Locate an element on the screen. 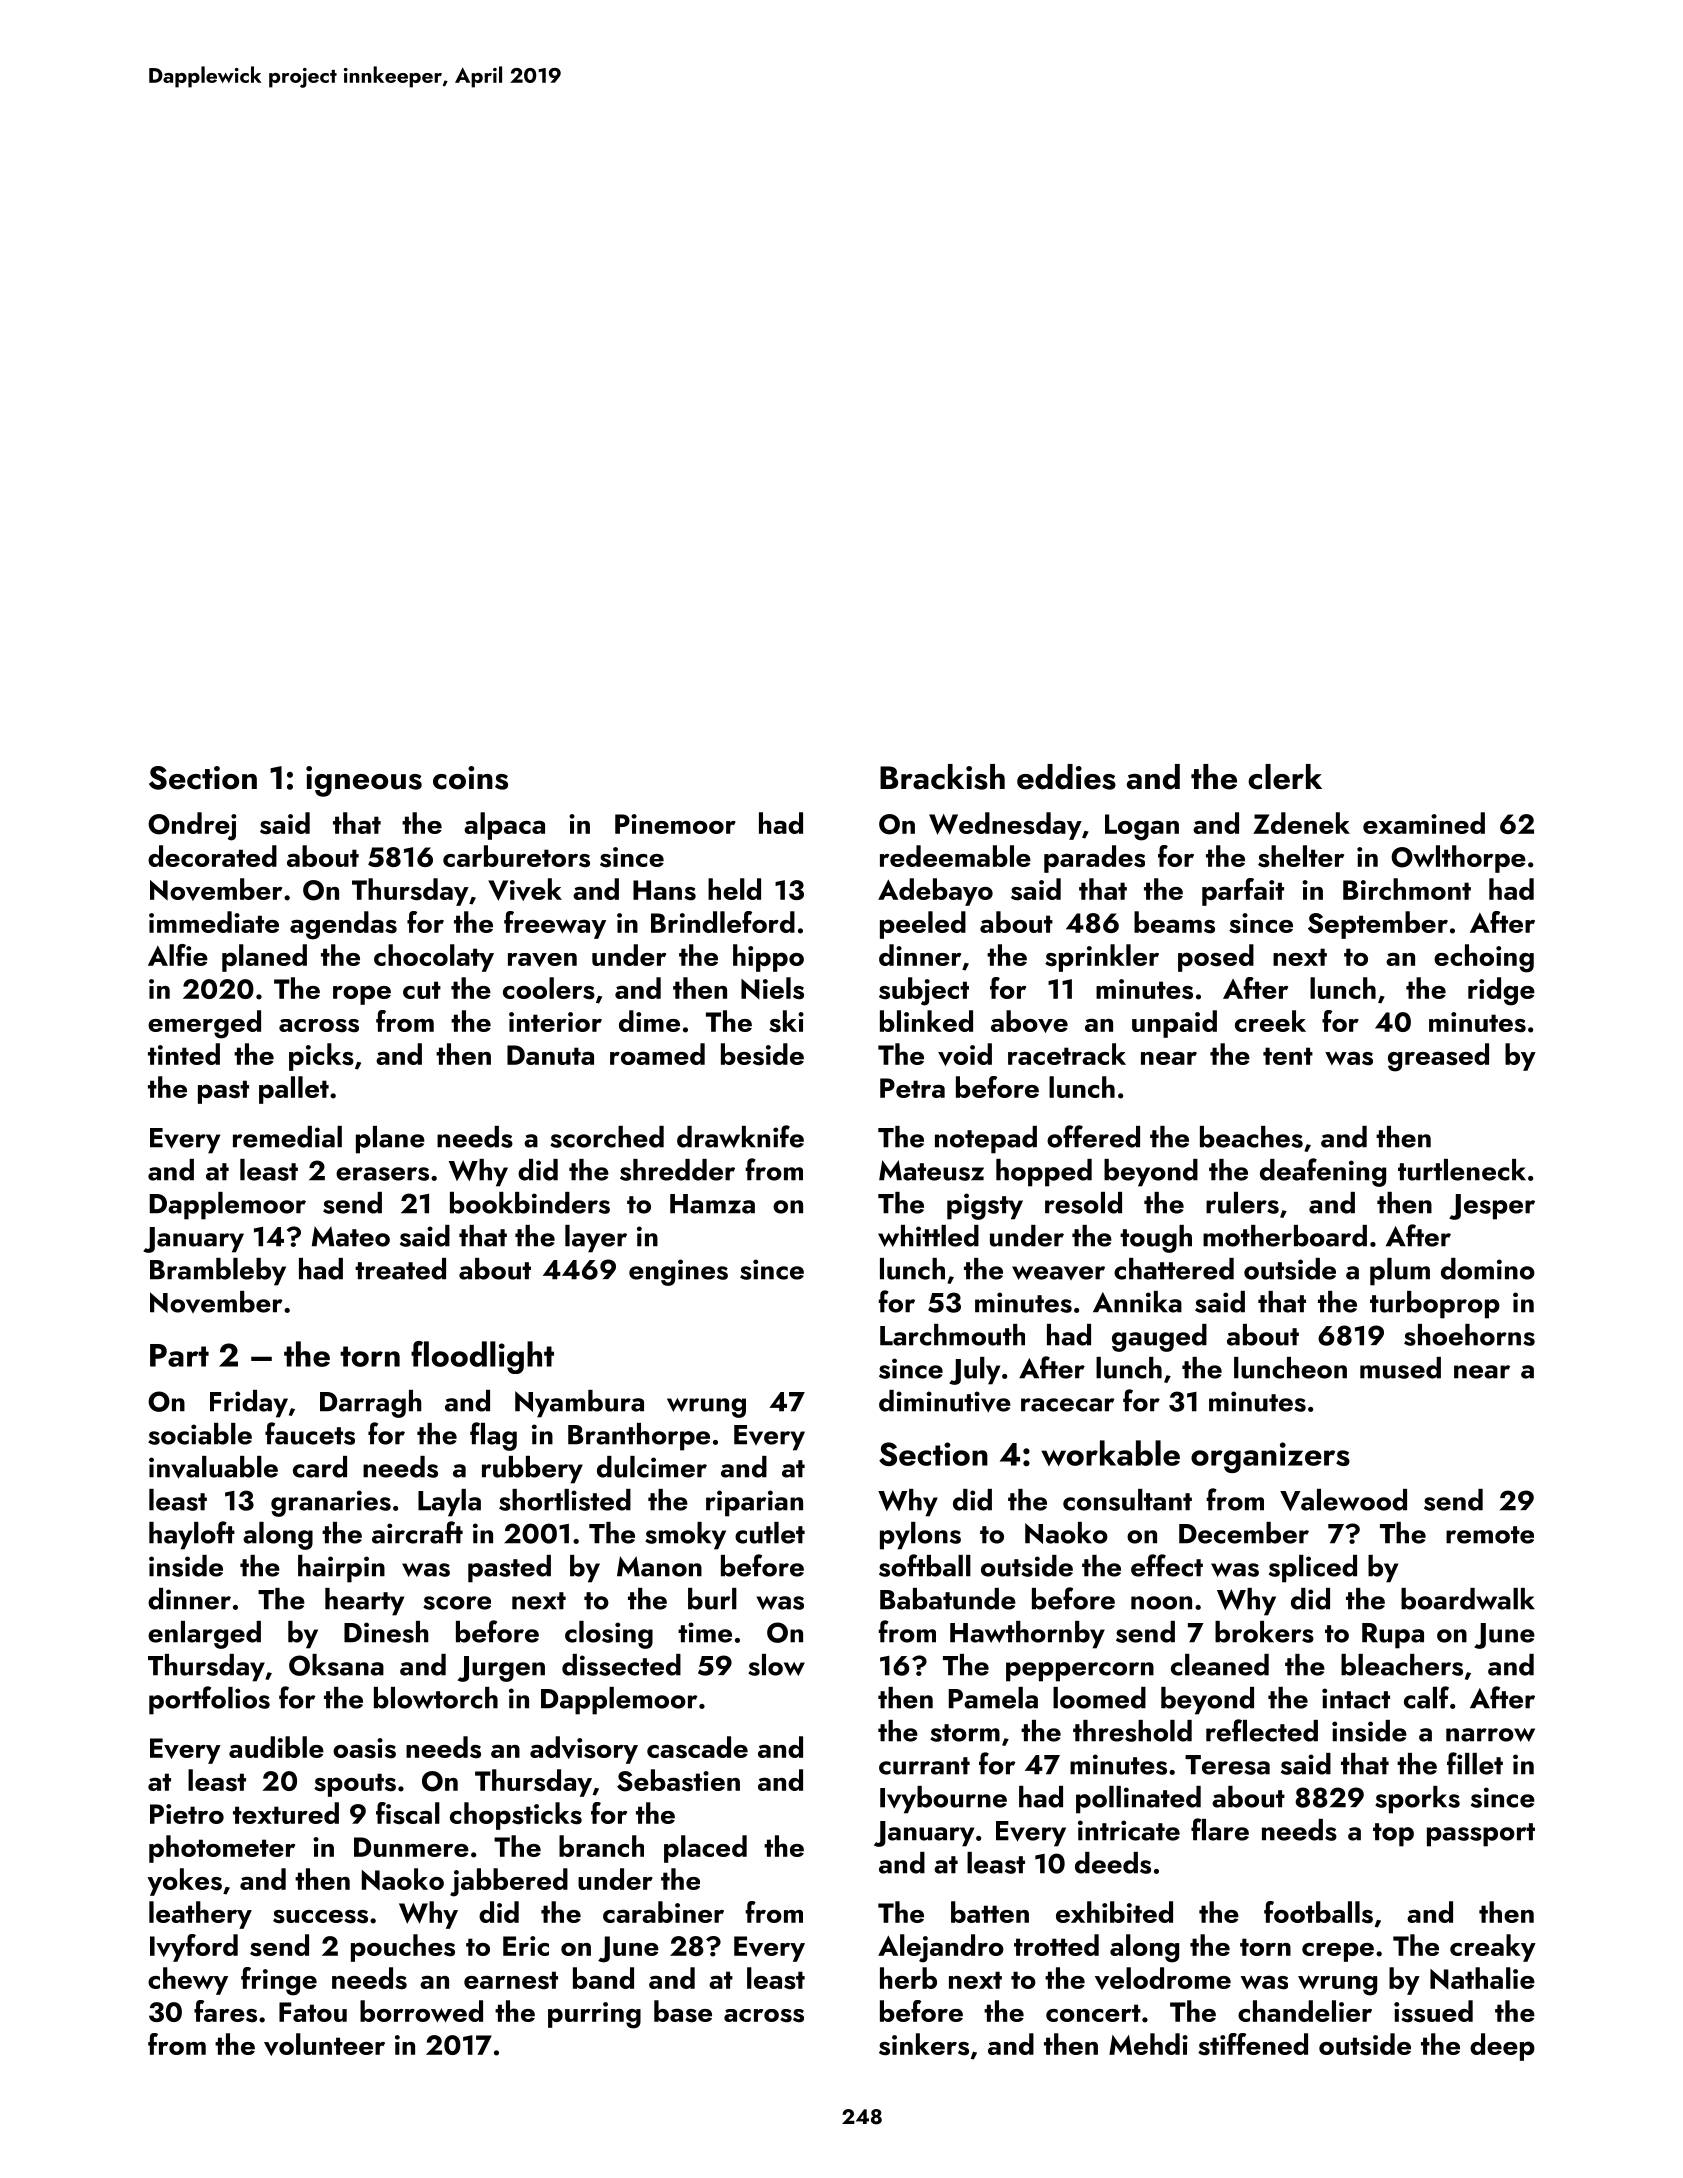 This screenshot has height=2178, width=1683. clerk is located at coordinates (1285, 777).
